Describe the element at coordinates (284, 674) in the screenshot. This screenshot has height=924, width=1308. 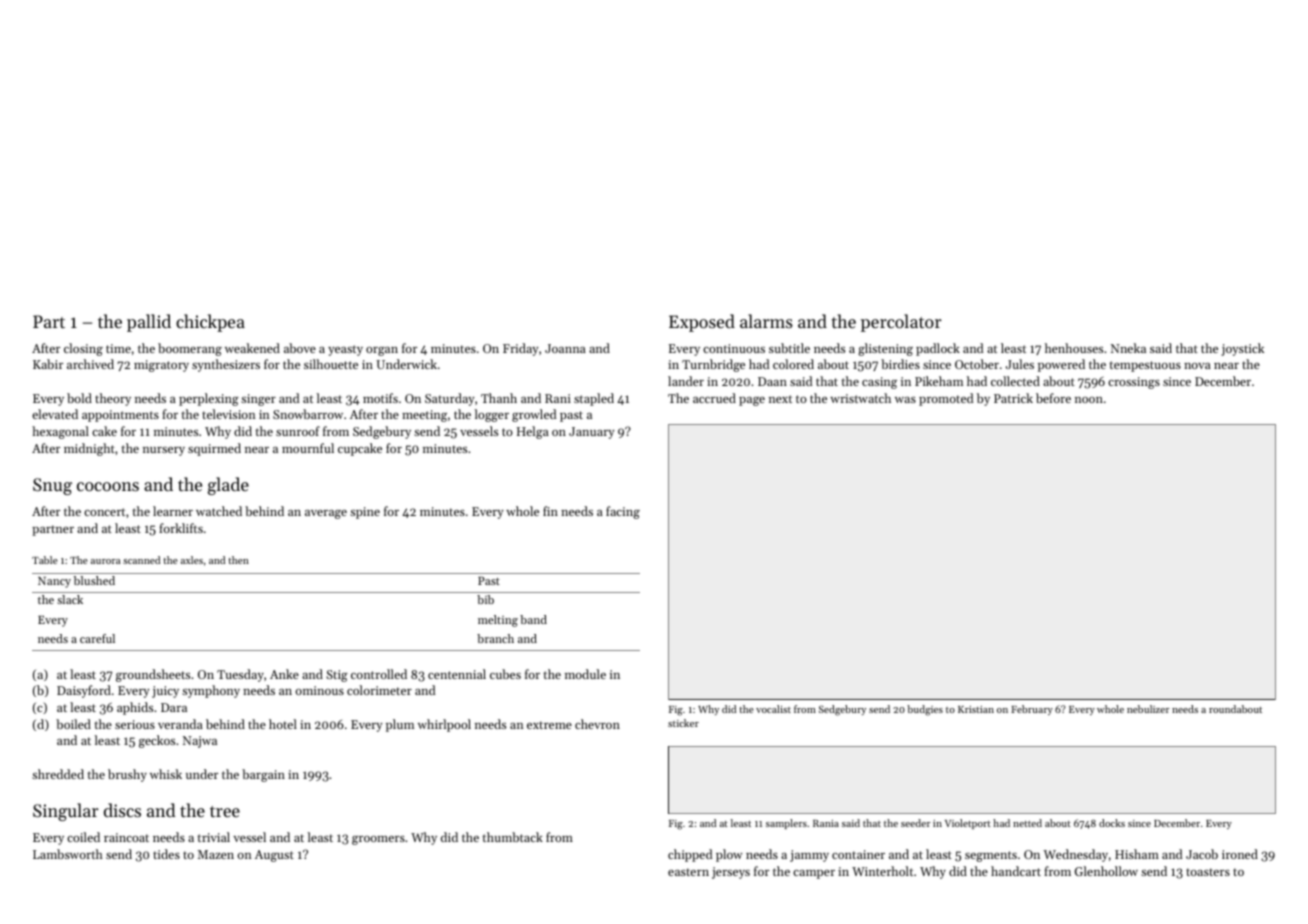
I see `Anke` at that location.
